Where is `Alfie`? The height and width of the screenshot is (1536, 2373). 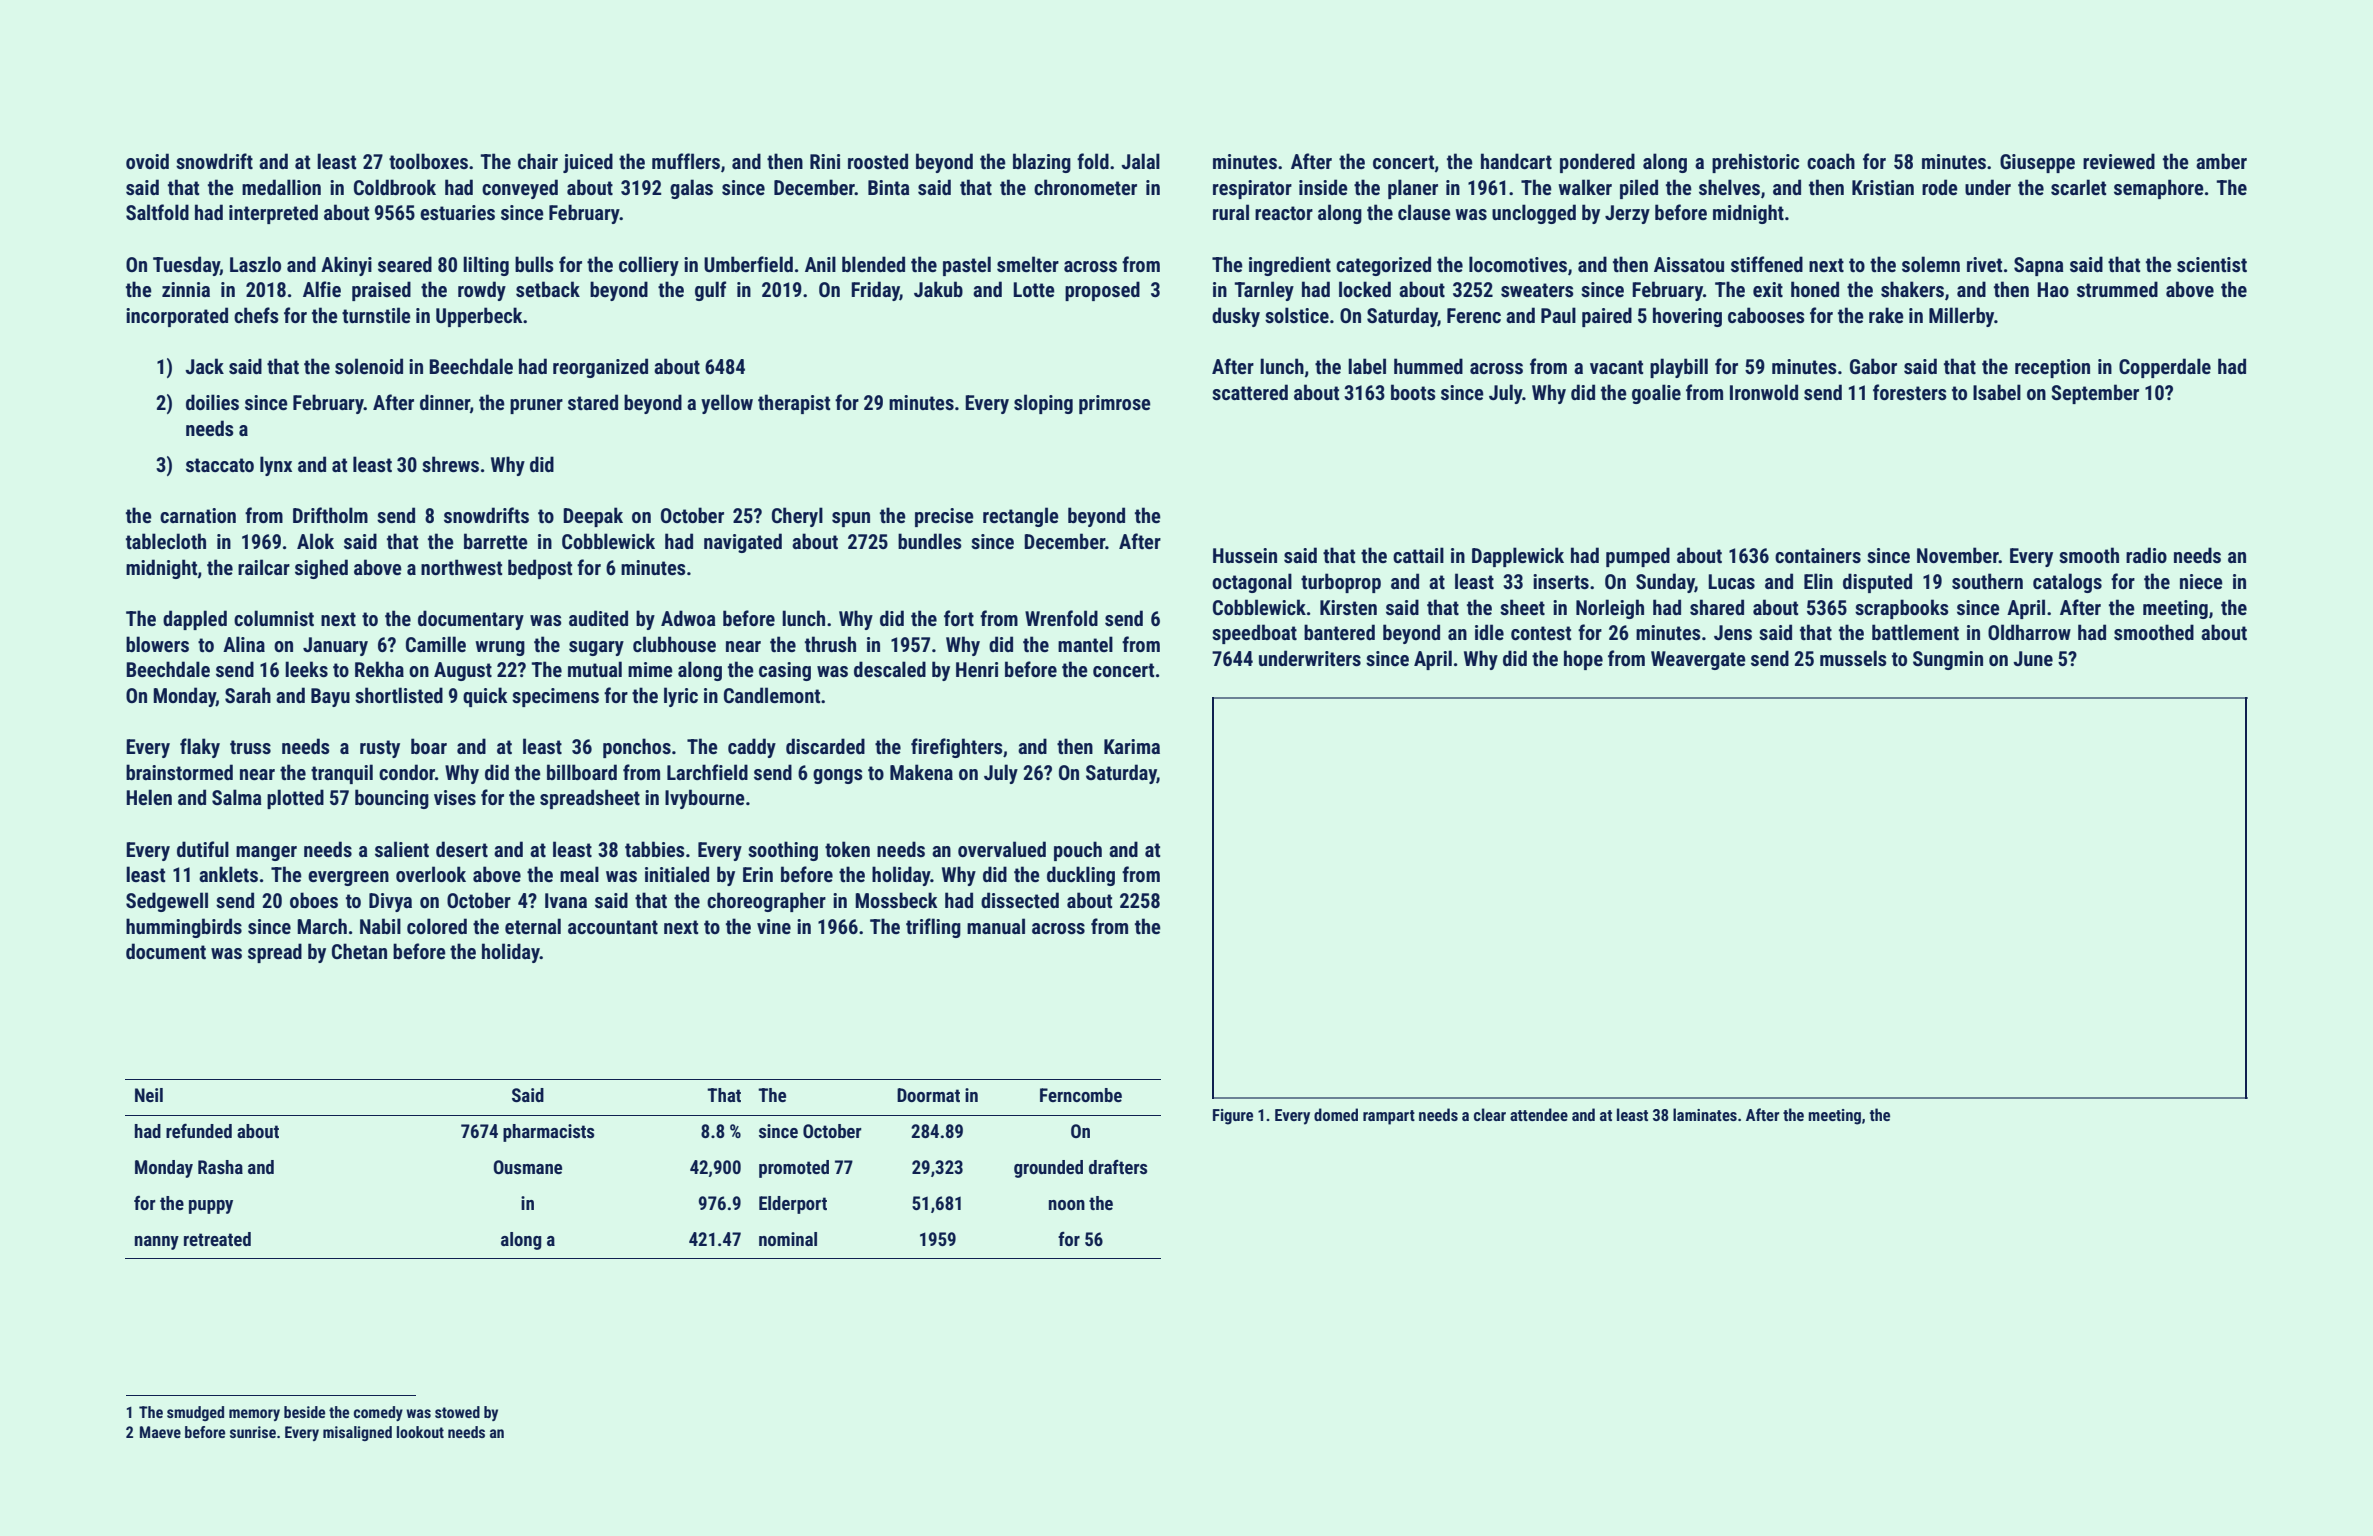
Alfie is located at coordinates (322, 289).
